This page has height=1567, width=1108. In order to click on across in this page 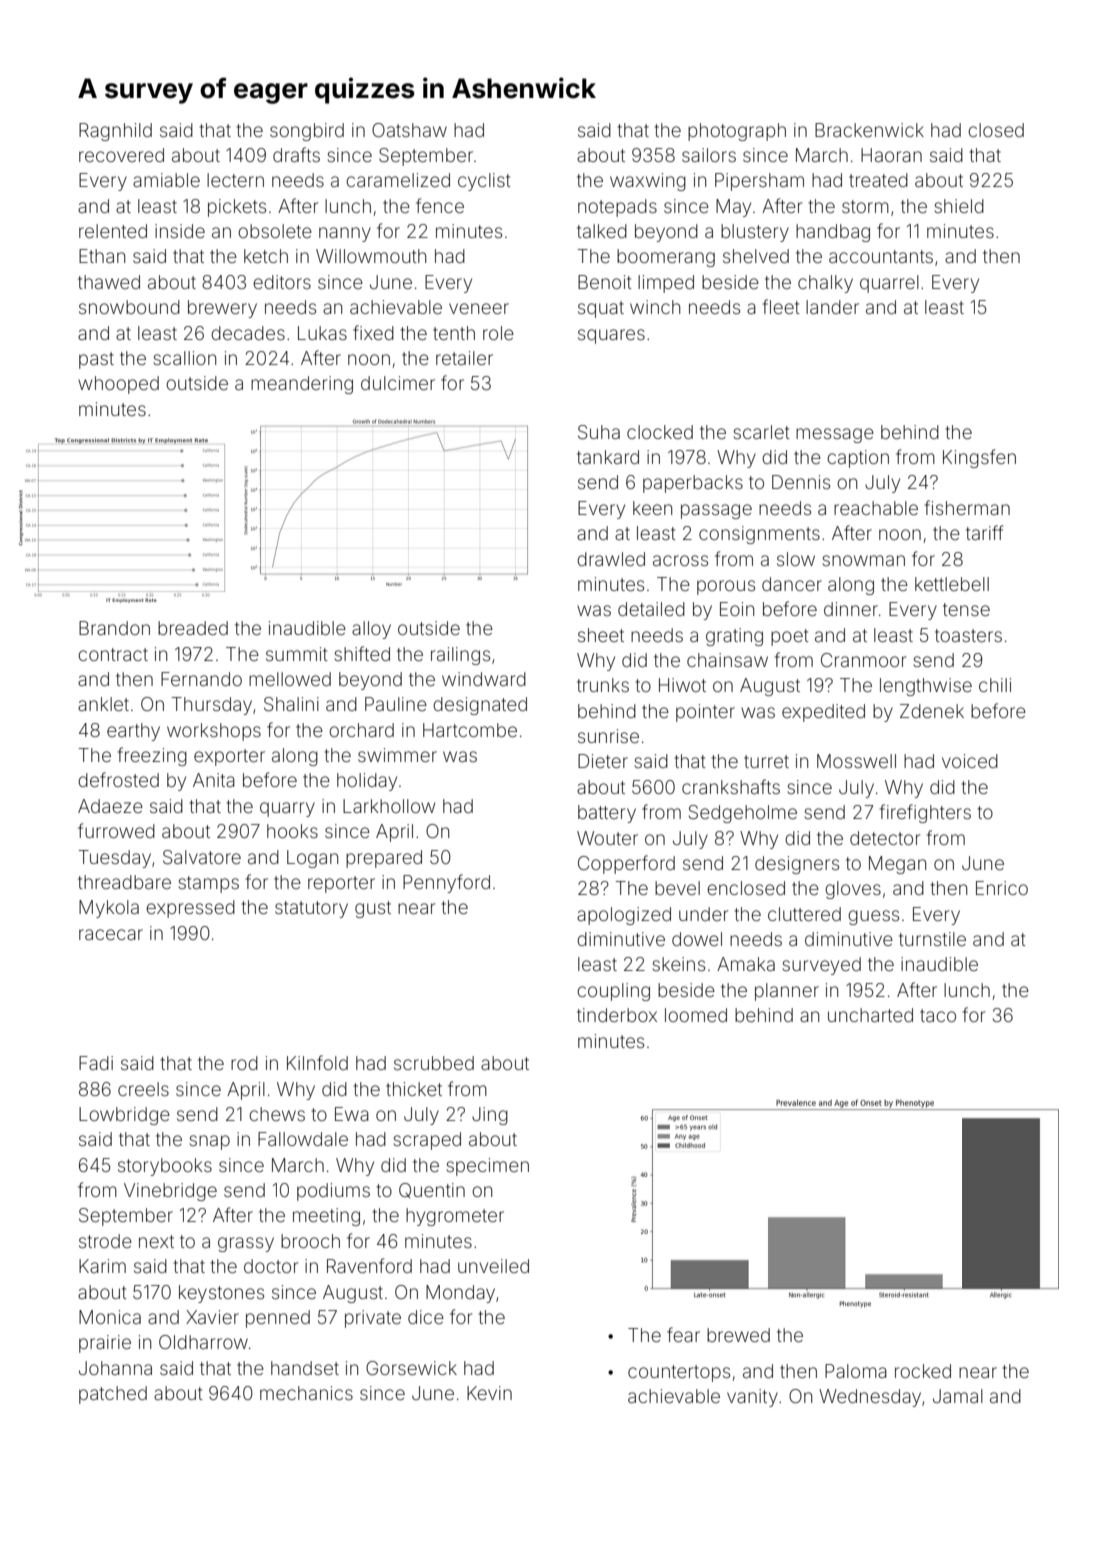, I will do `click(680, 560)`.
